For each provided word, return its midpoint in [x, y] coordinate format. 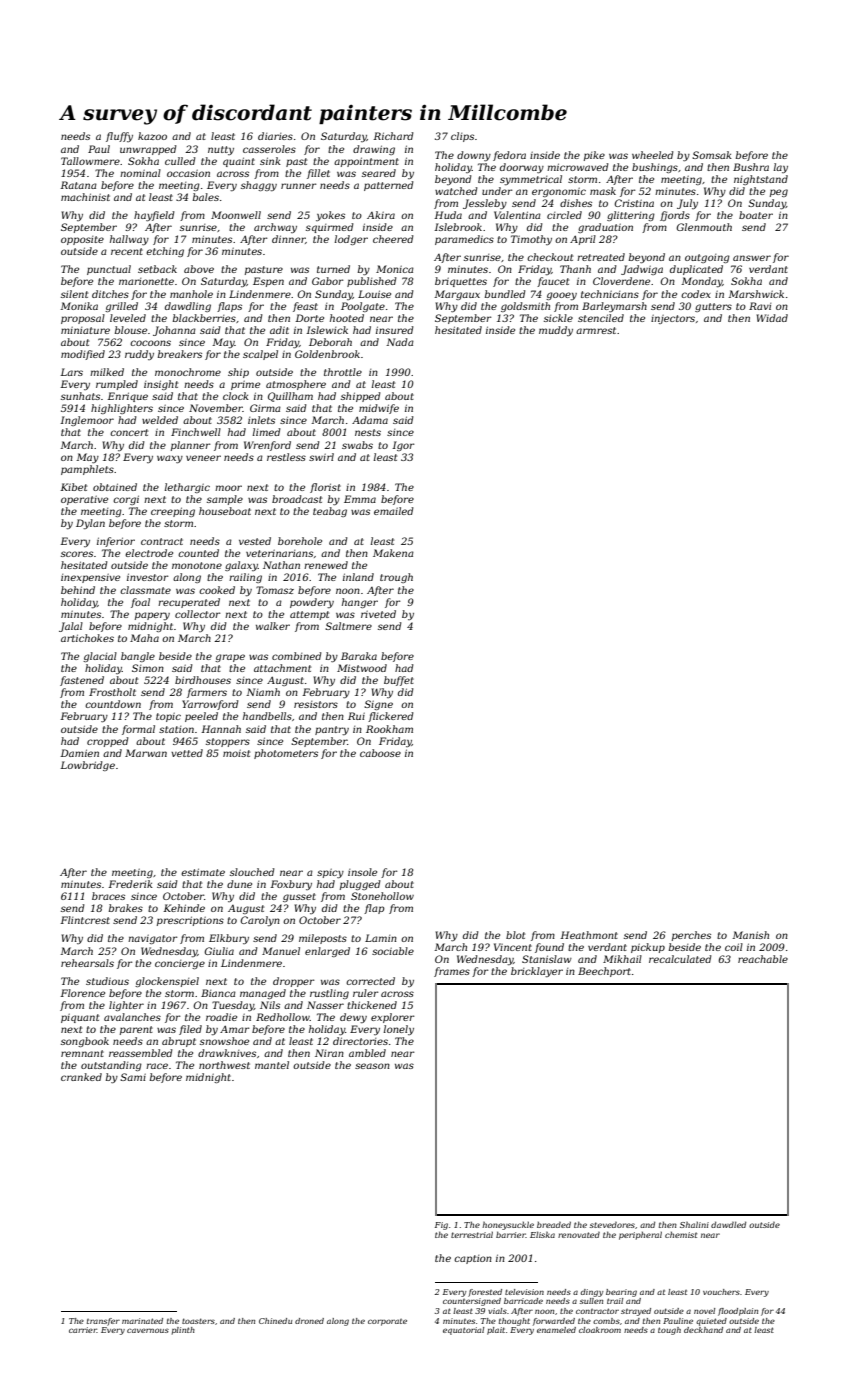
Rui [356, 716]
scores [77, 554]
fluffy [119, 137]
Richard [393, 136]
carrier [83, 1330]
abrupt [179, 1042]
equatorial [463, 1331]
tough [669, 1331]
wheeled [652, 155]
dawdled [728, 1224]
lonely [399, 1030]
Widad [772, 318]
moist [236, 753]
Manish [750, 935]
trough [396, 578]
